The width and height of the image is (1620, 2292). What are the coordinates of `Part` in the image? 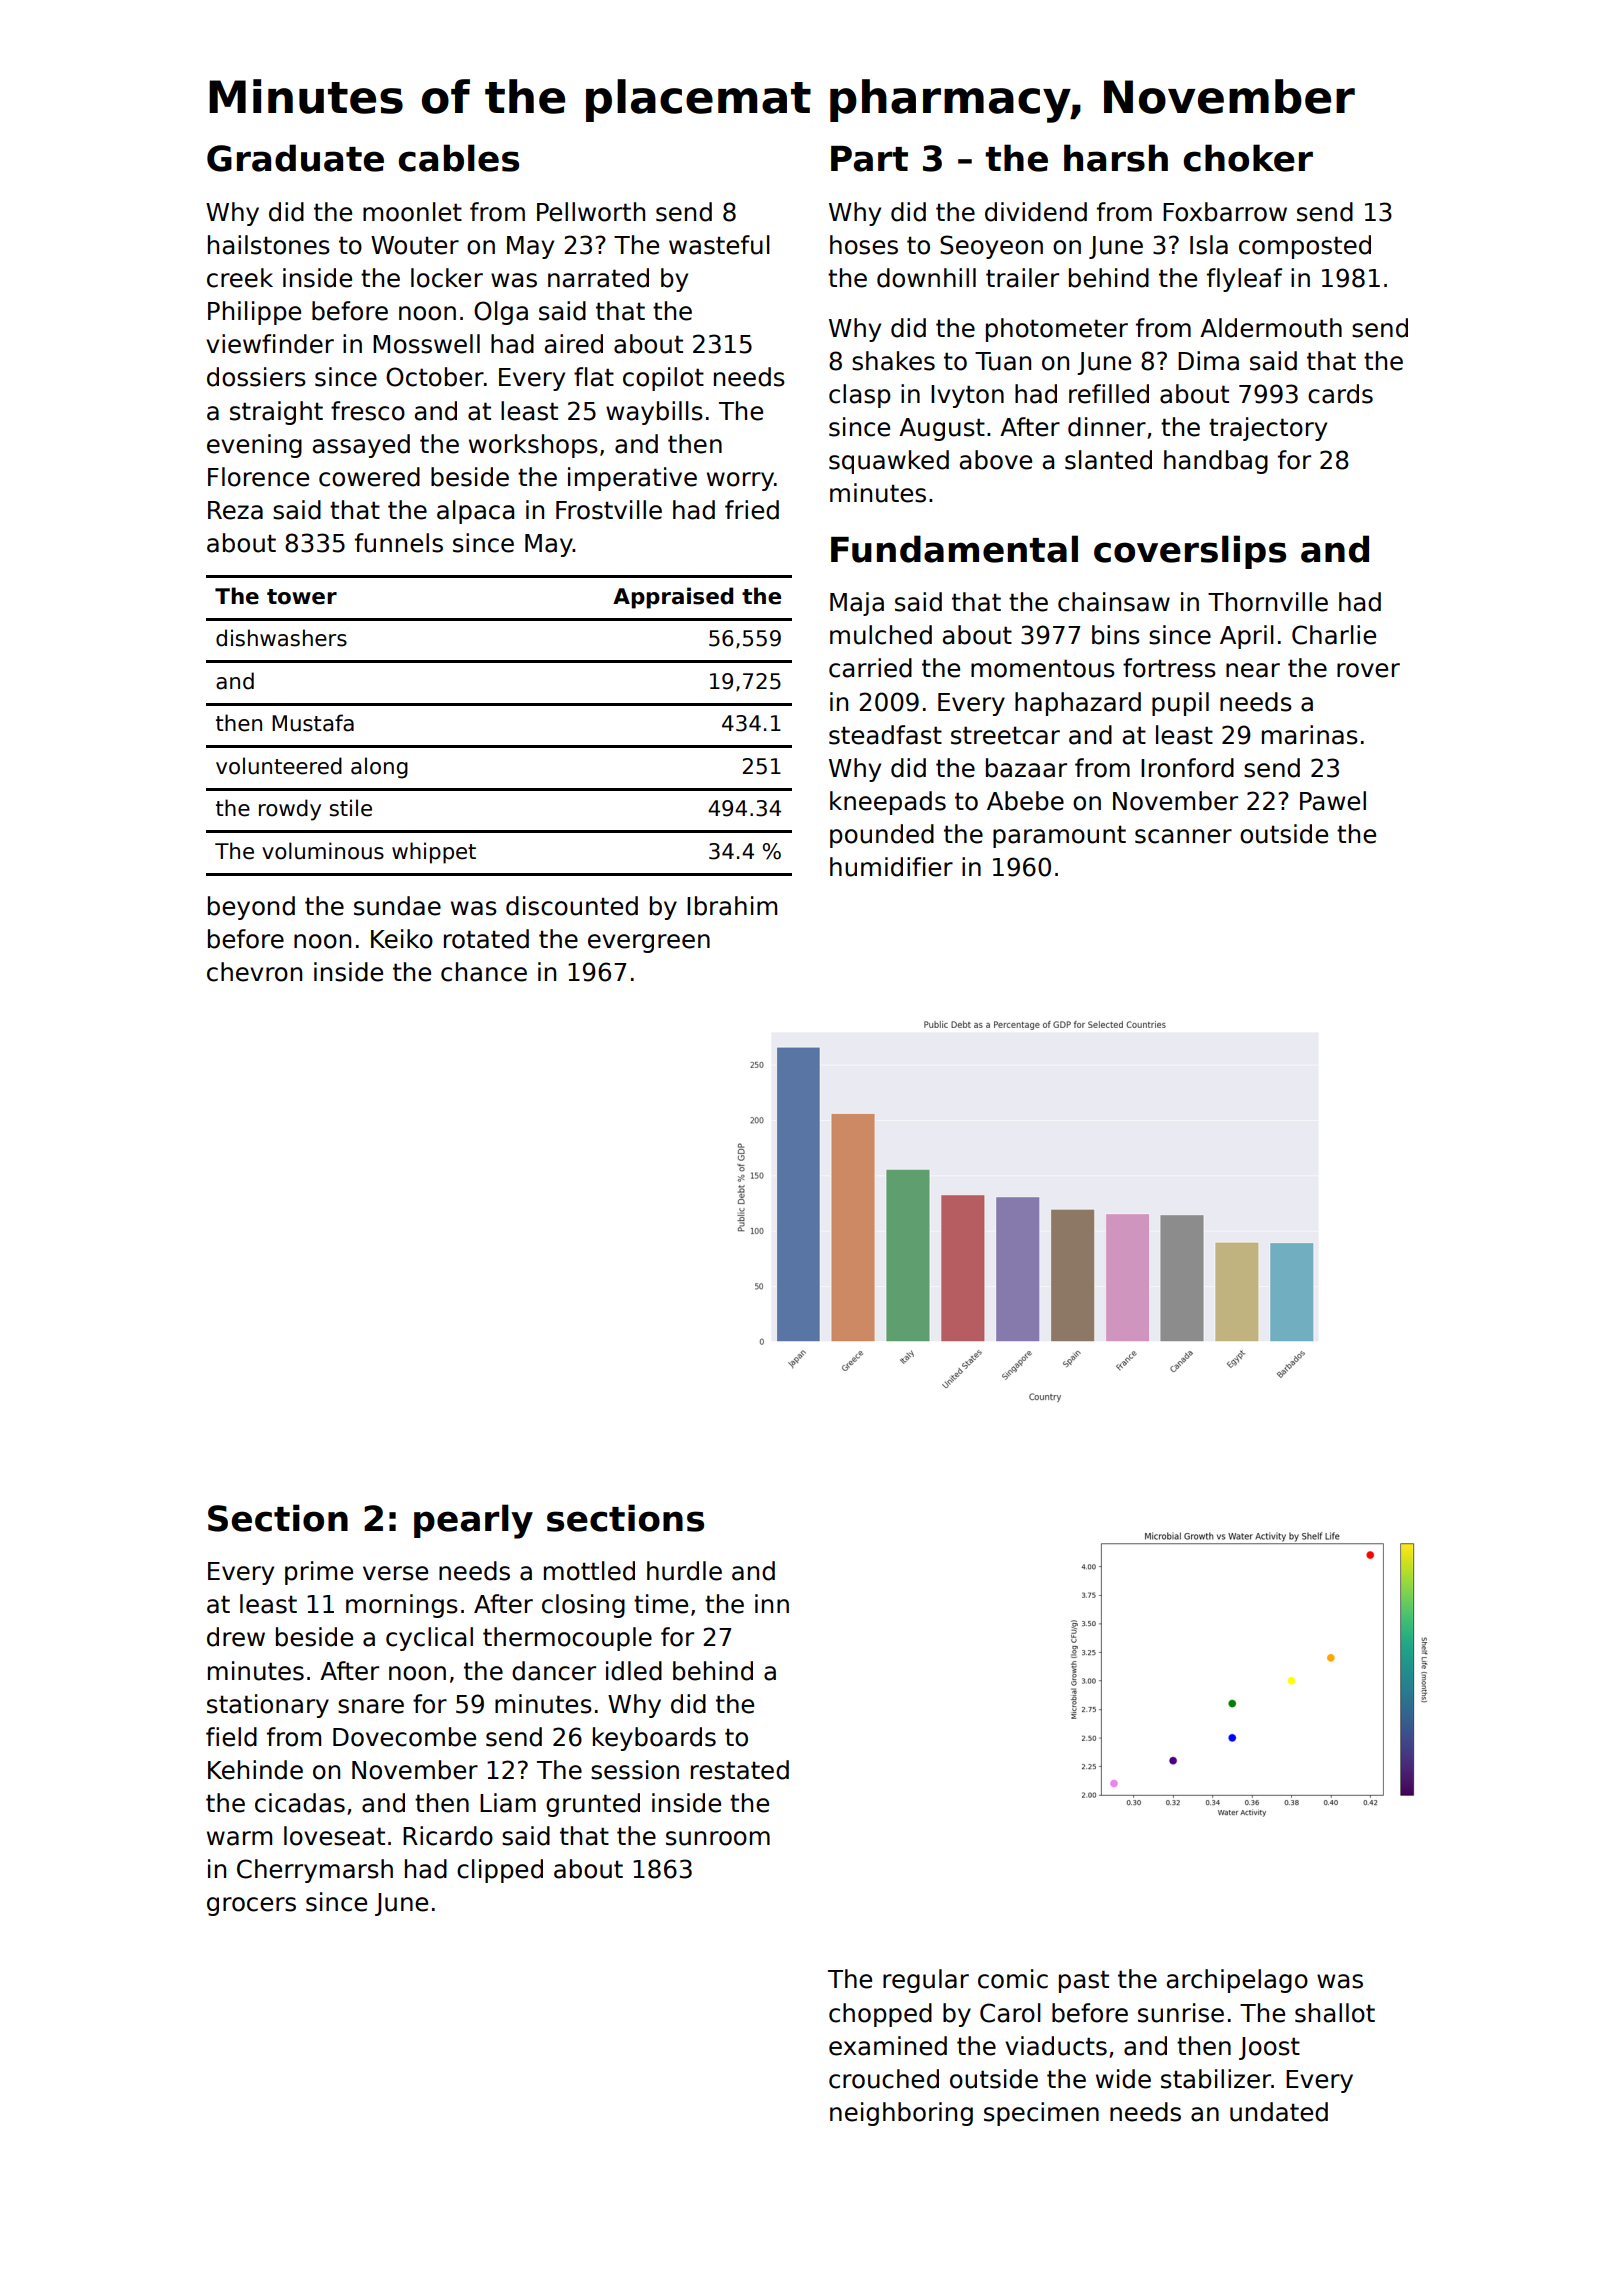 It's located at (869, 159).
